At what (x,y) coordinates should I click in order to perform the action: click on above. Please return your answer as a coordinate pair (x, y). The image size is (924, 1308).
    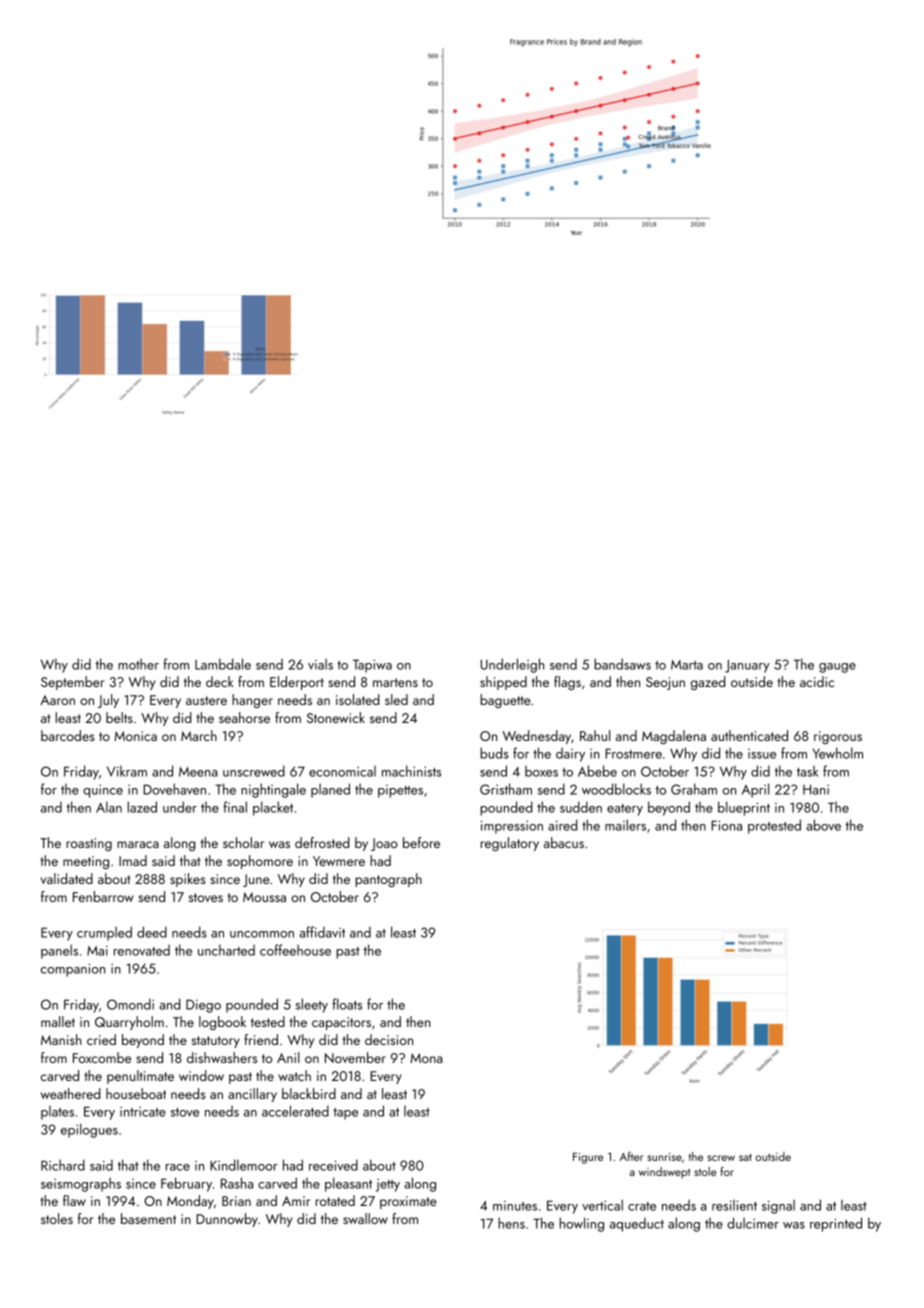
    Looking at the image, I should click on (823, 825).
